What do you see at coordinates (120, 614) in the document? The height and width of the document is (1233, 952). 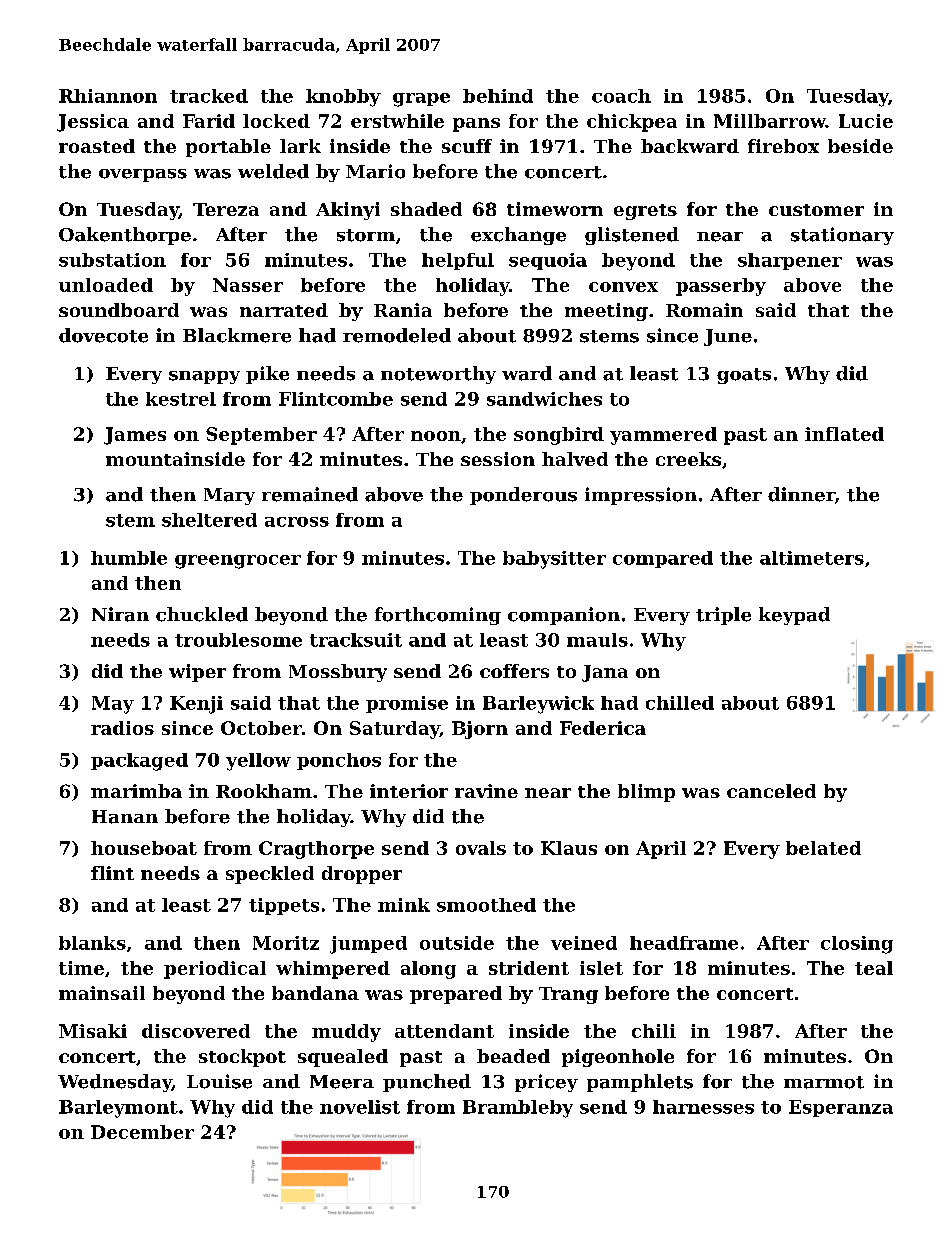 I see `Niran` at bounding box center [120, 614].
